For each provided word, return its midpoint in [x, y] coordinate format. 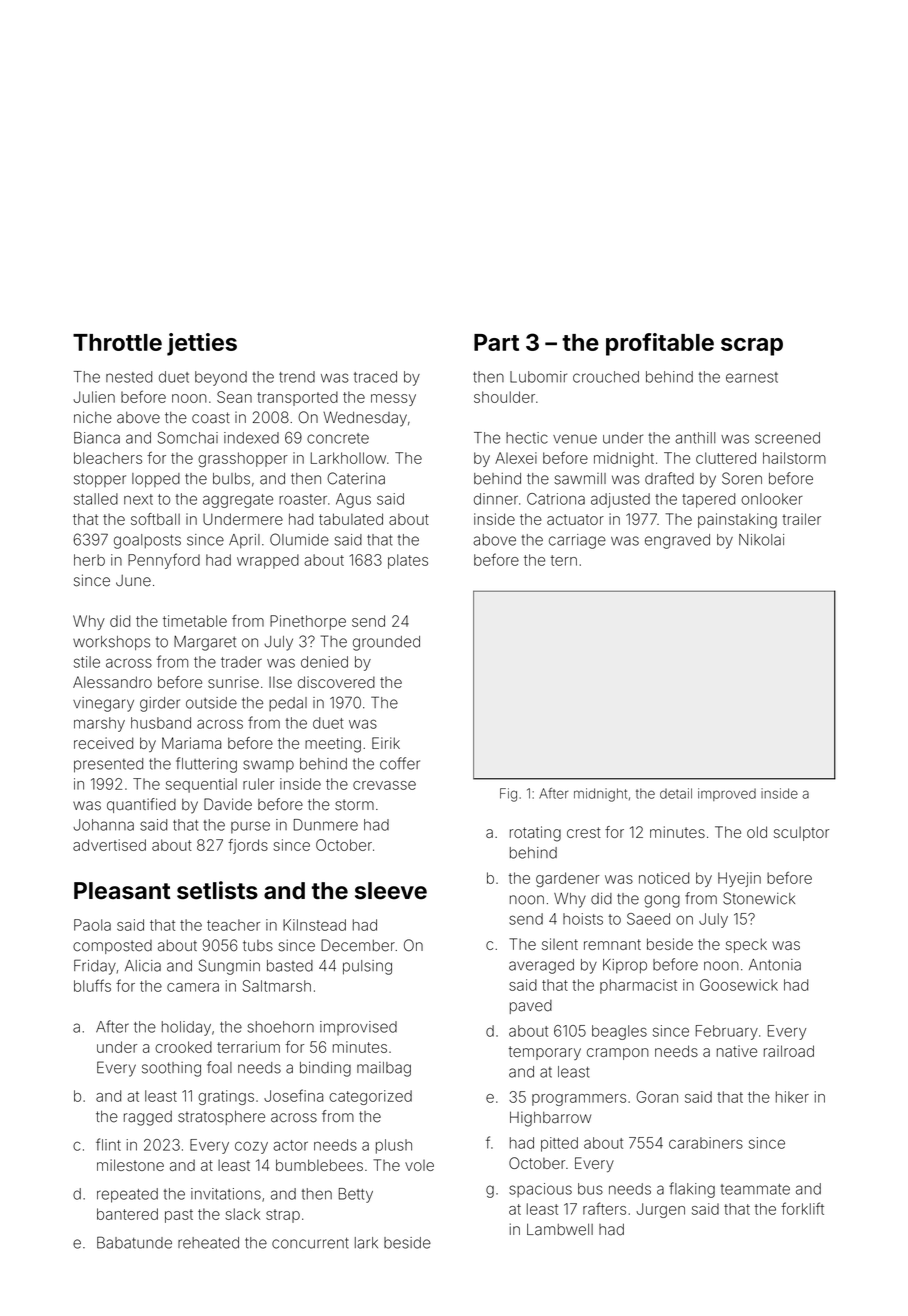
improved [727, 794]
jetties [202, 344]
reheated [208, 1243]
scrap [752, 347]
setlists [217, 890]
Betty [356, 1195]
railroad [789, 1051]
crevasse [384, 785]
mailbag [384, 1069]
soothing [171, 1069]
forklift [802, 1208]
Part [496, 342]
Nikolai [761, 540]
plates [408, 561]
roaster [303, 499]
